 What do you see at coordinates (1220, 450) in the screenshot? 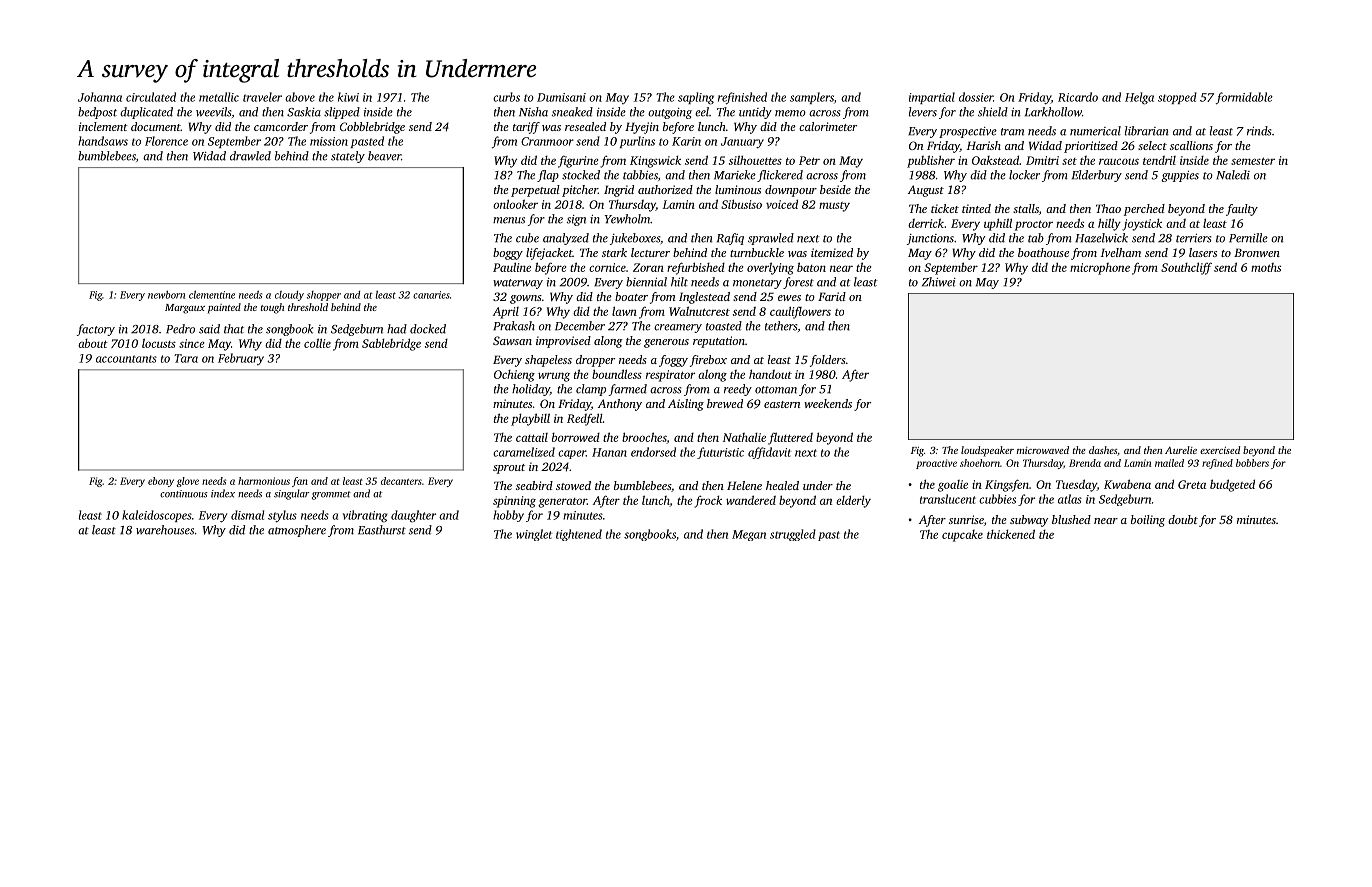
I see `exercised` at bounding box center [1220, 450].
